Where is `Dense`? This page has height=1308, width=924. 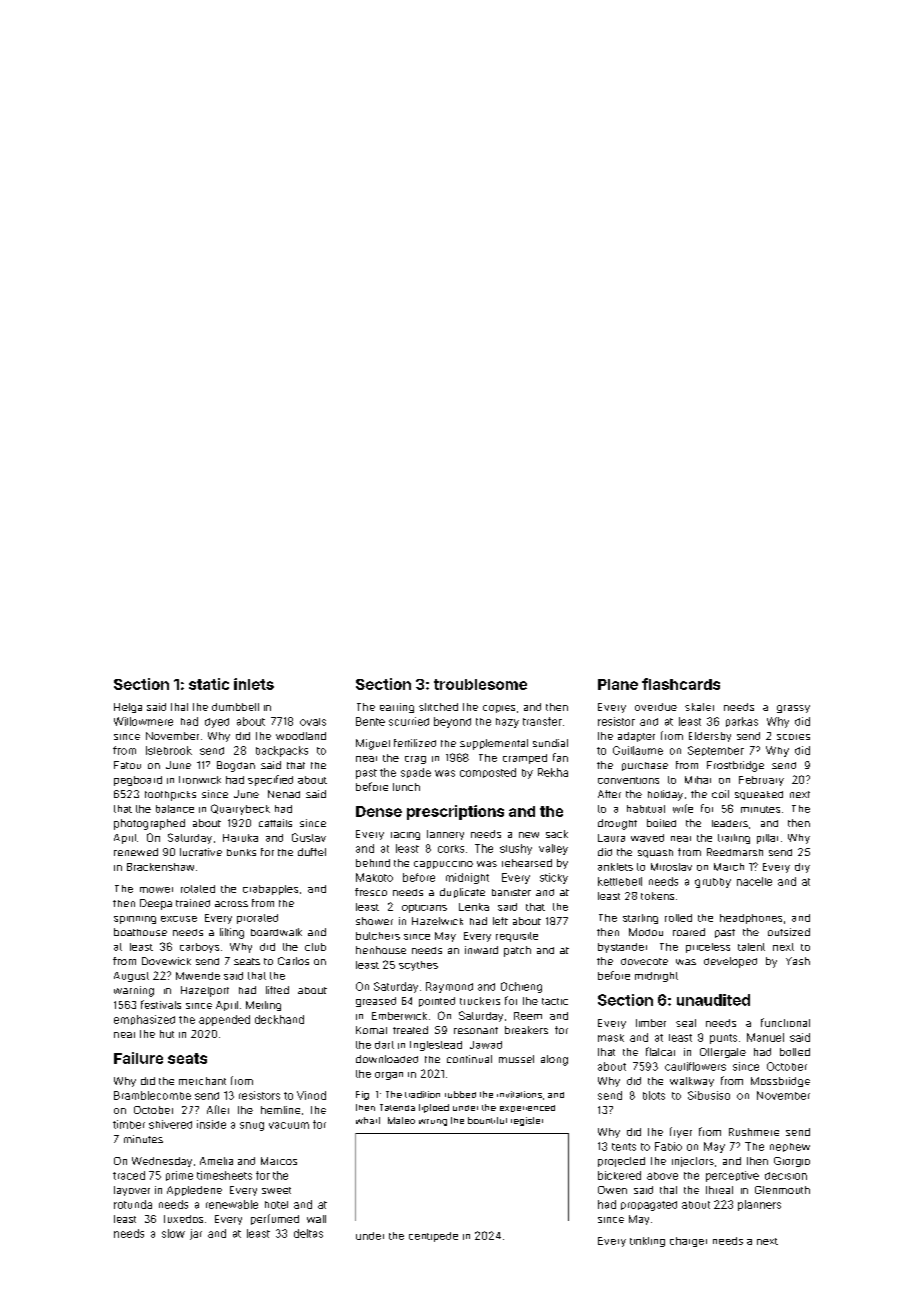
Dense is located at coordinates (379, 811).
